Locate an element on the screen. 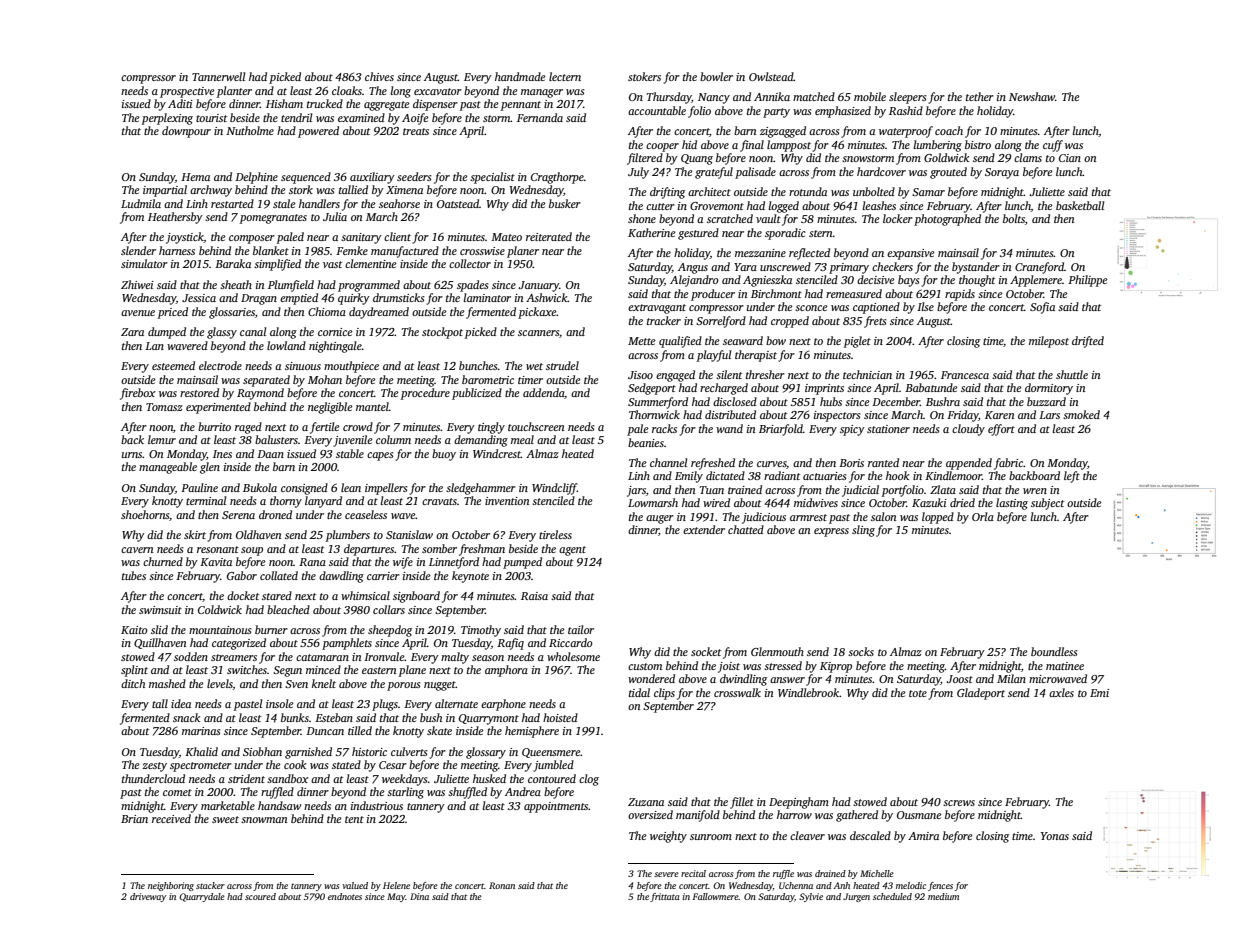  bystander is located at coordinates (976, 268).
